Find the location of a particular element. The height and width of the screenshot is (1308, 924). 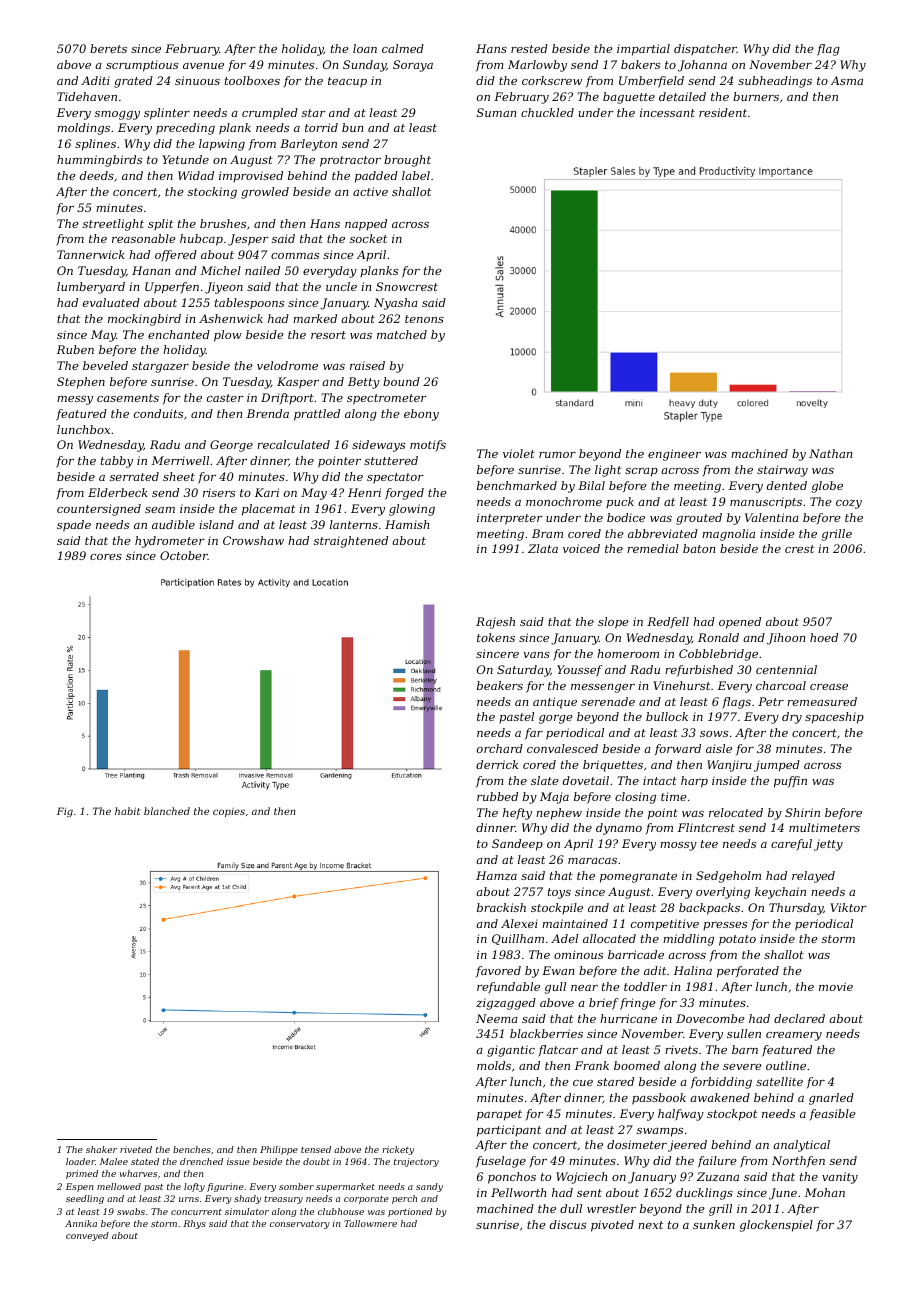

glockenspiel is located at coordinates (776, 1226).
